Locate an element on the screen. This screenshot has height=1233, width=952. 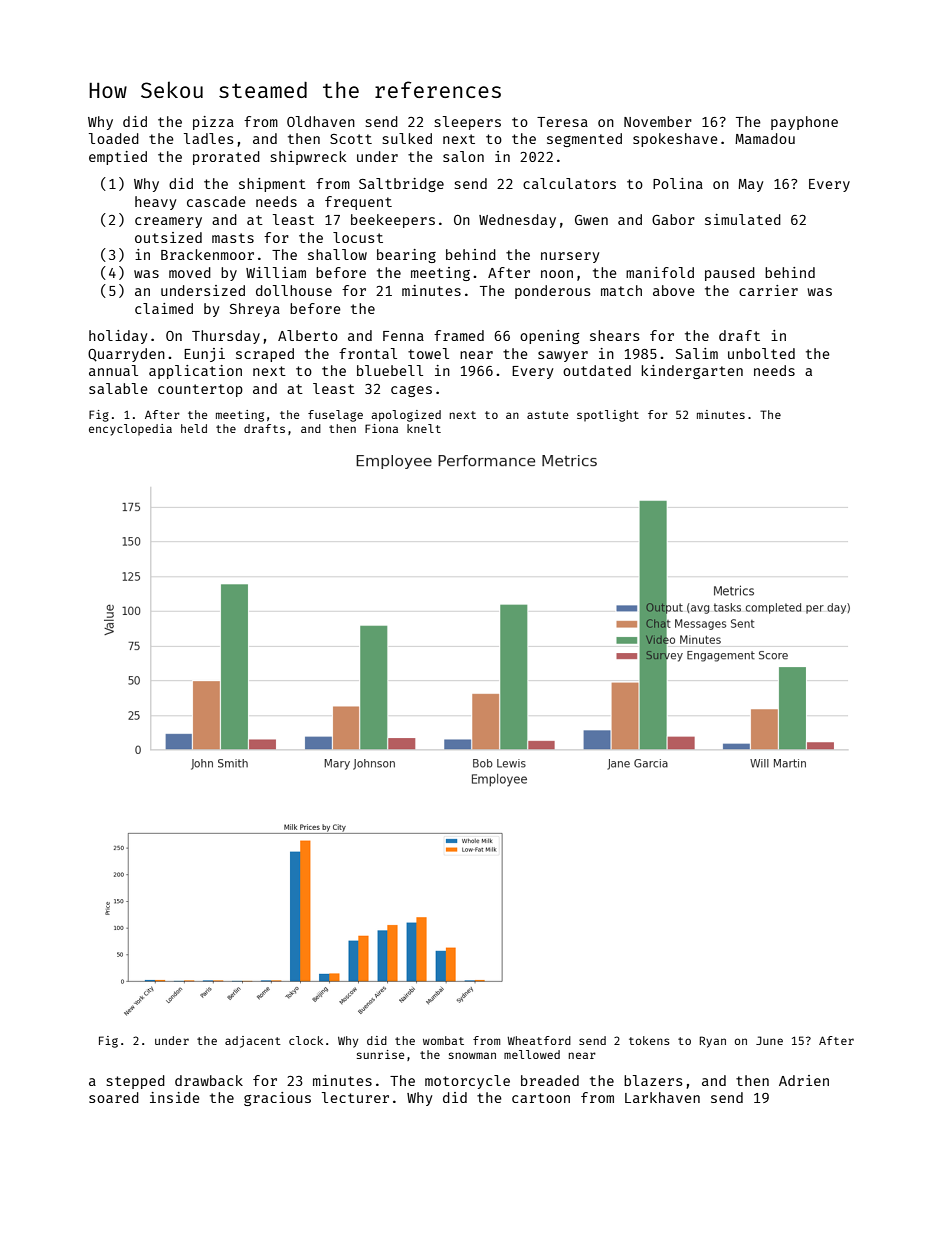
Ryan is located at coordinates (713, 1042).
